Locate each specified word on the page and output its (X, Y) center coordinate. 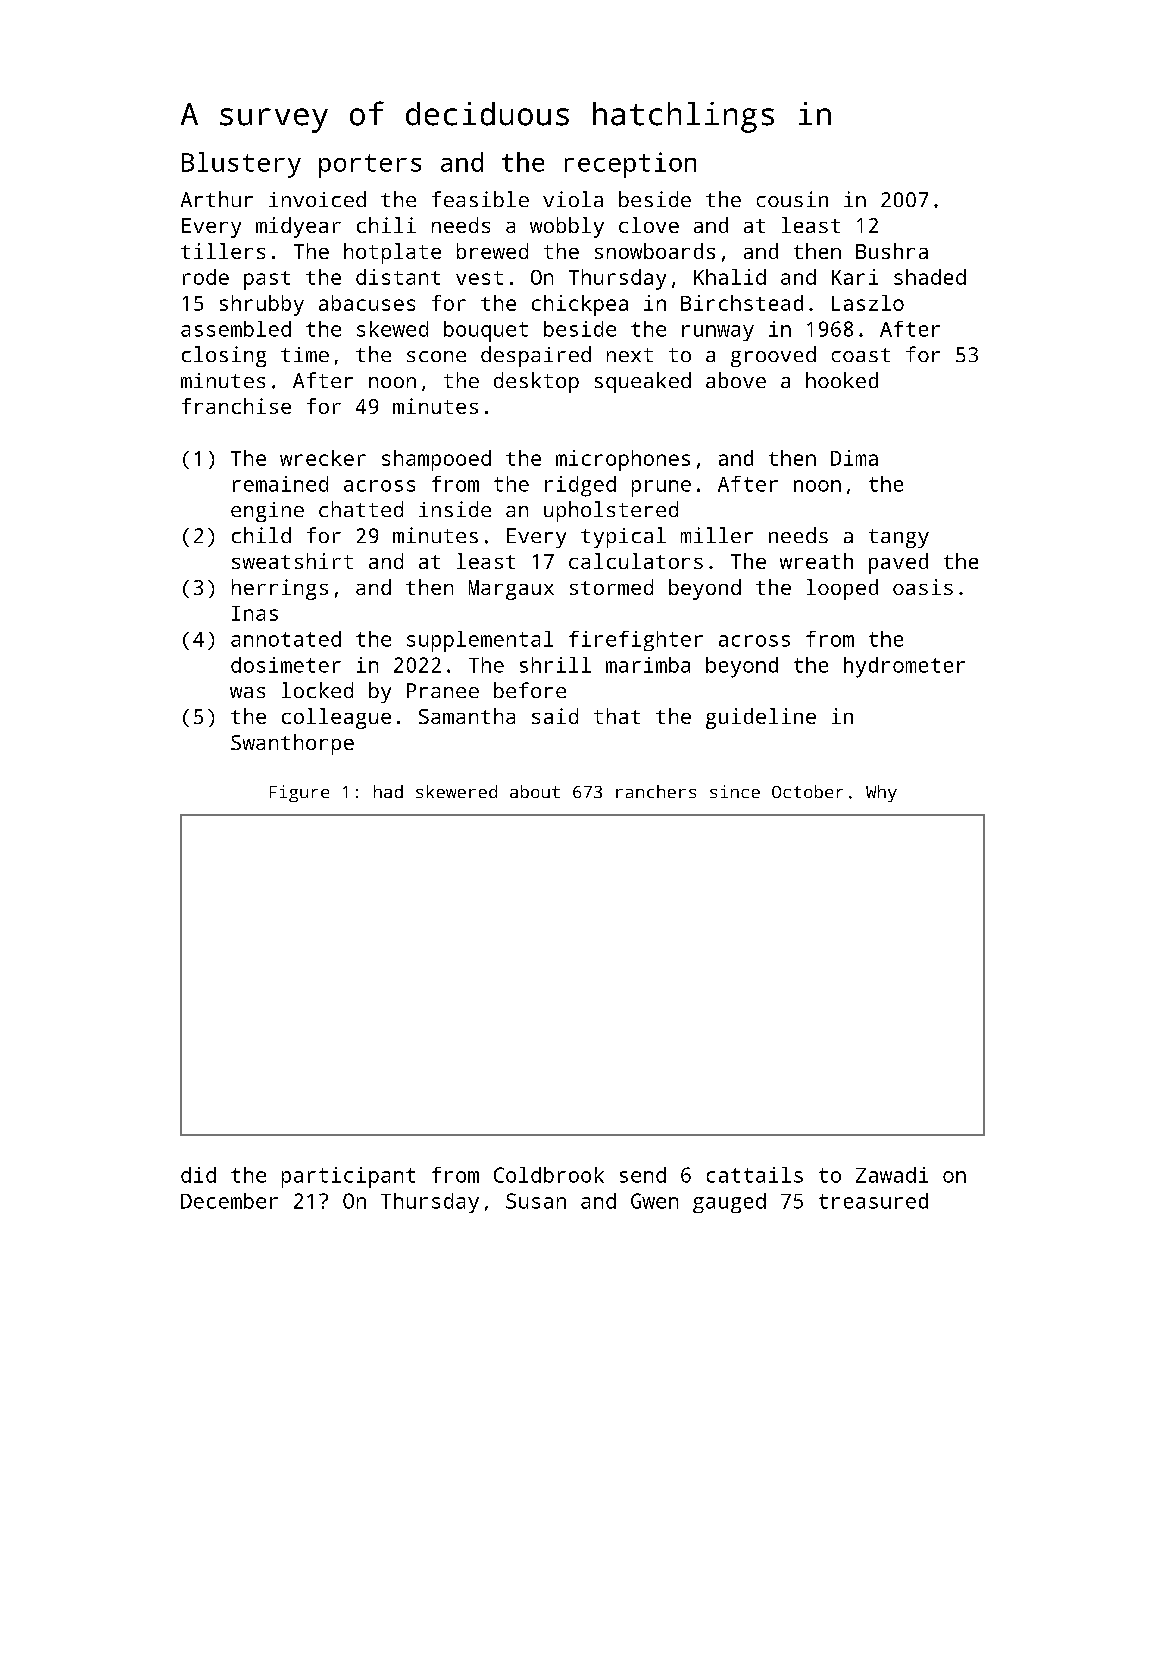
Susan (536, 1201)
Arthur (217, 199)
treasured (873, 1201)
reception (630, 165)
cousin (792, 199)
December (229, 1201)
